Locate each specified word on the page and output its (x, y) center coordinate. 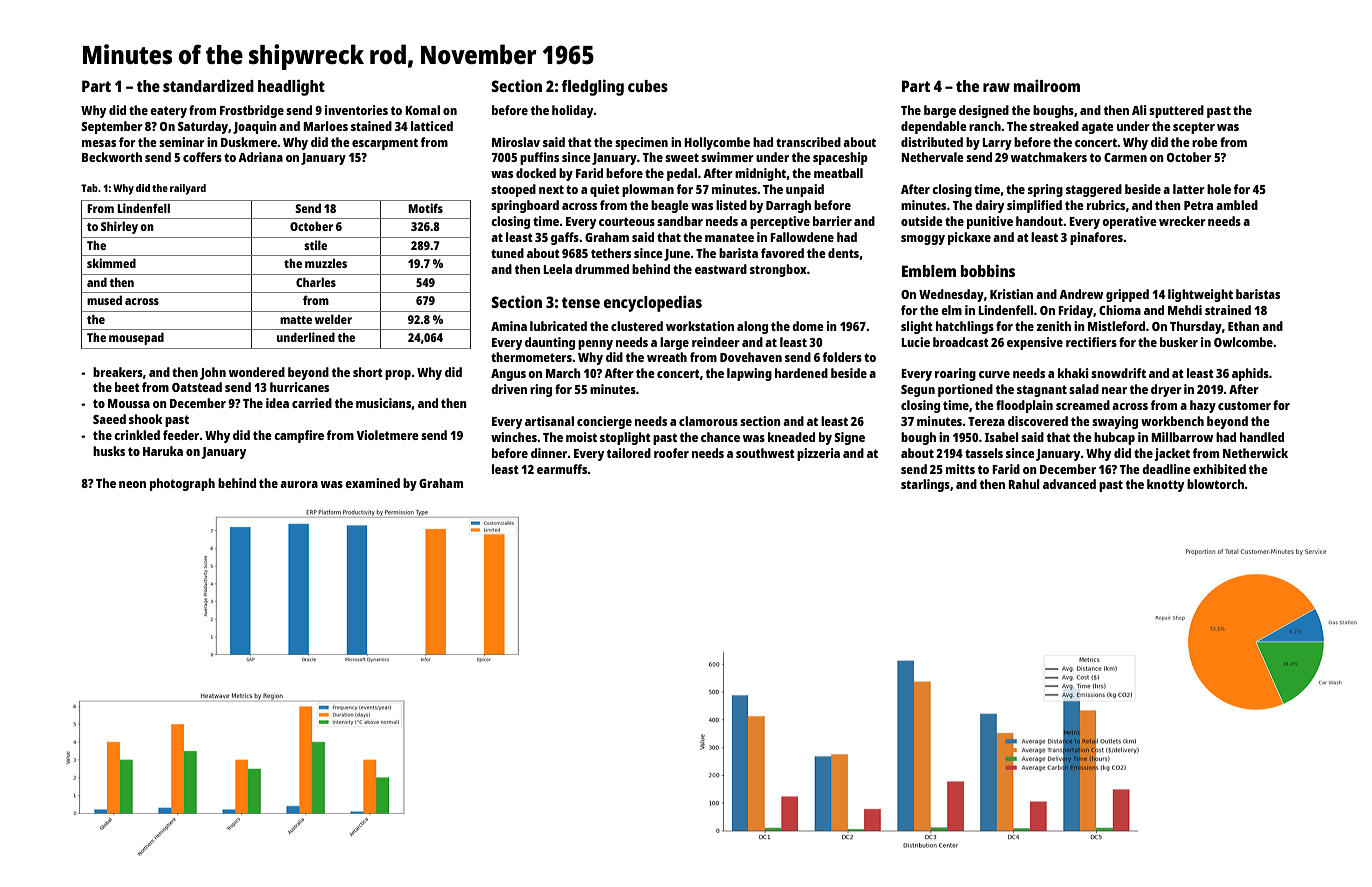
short (368, 372)
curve (994, 374)
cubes (648, 86)
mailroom (1047, 86)
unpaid (805, 190)
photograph (182, 484)
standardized (208, 85)
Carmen (1125, 157)
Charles (316, 282)
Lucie (915, 342)
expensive (1035, 343)
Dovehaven (751, 357)
